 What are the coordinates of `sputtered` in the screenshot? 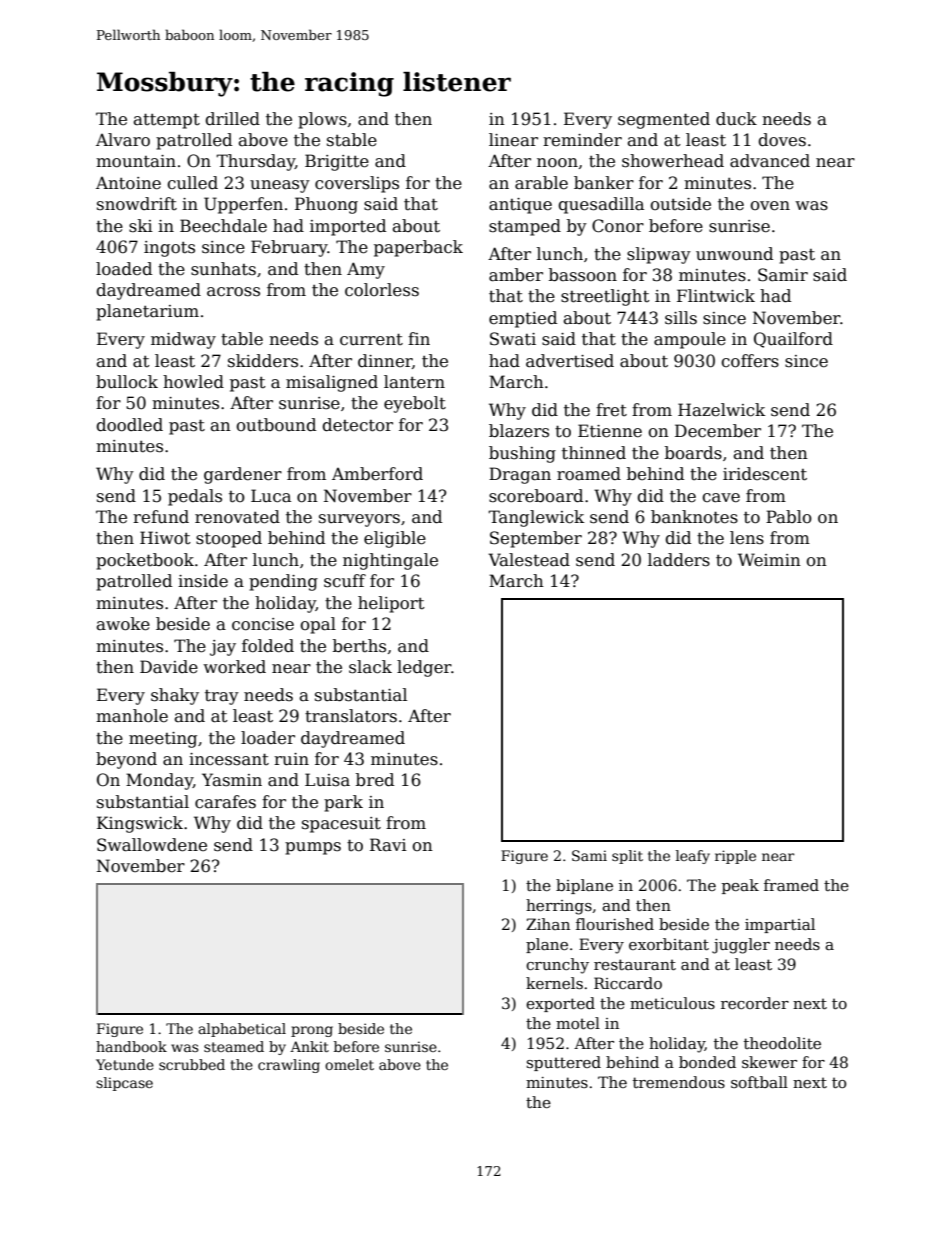 It's located at (564, 1063).
